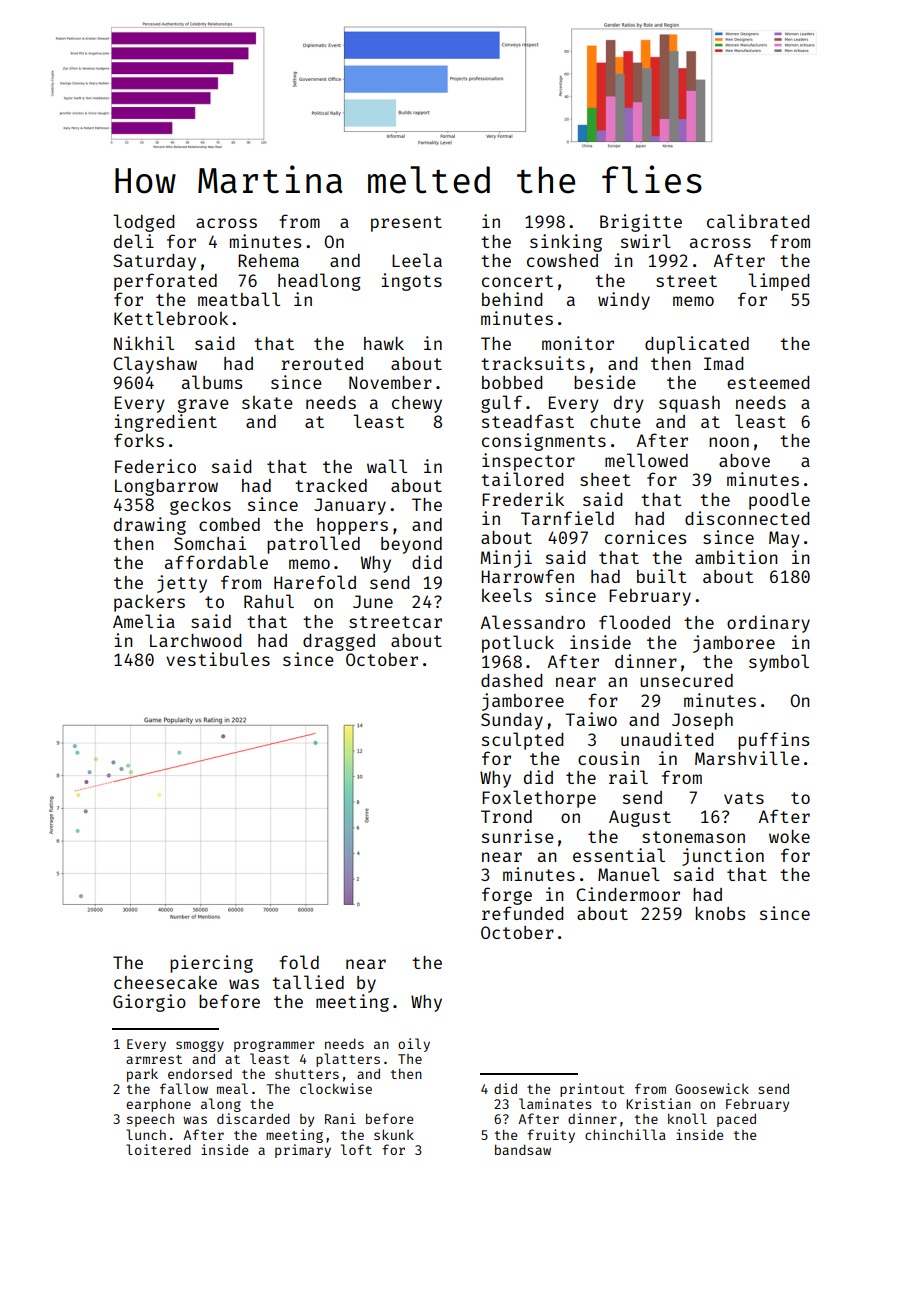 This screenshot has width=924, height=1311. What do you see at coordinates (758, 221) in the screenshot?
I see `calibrated` at bounding box center [758, 221].
